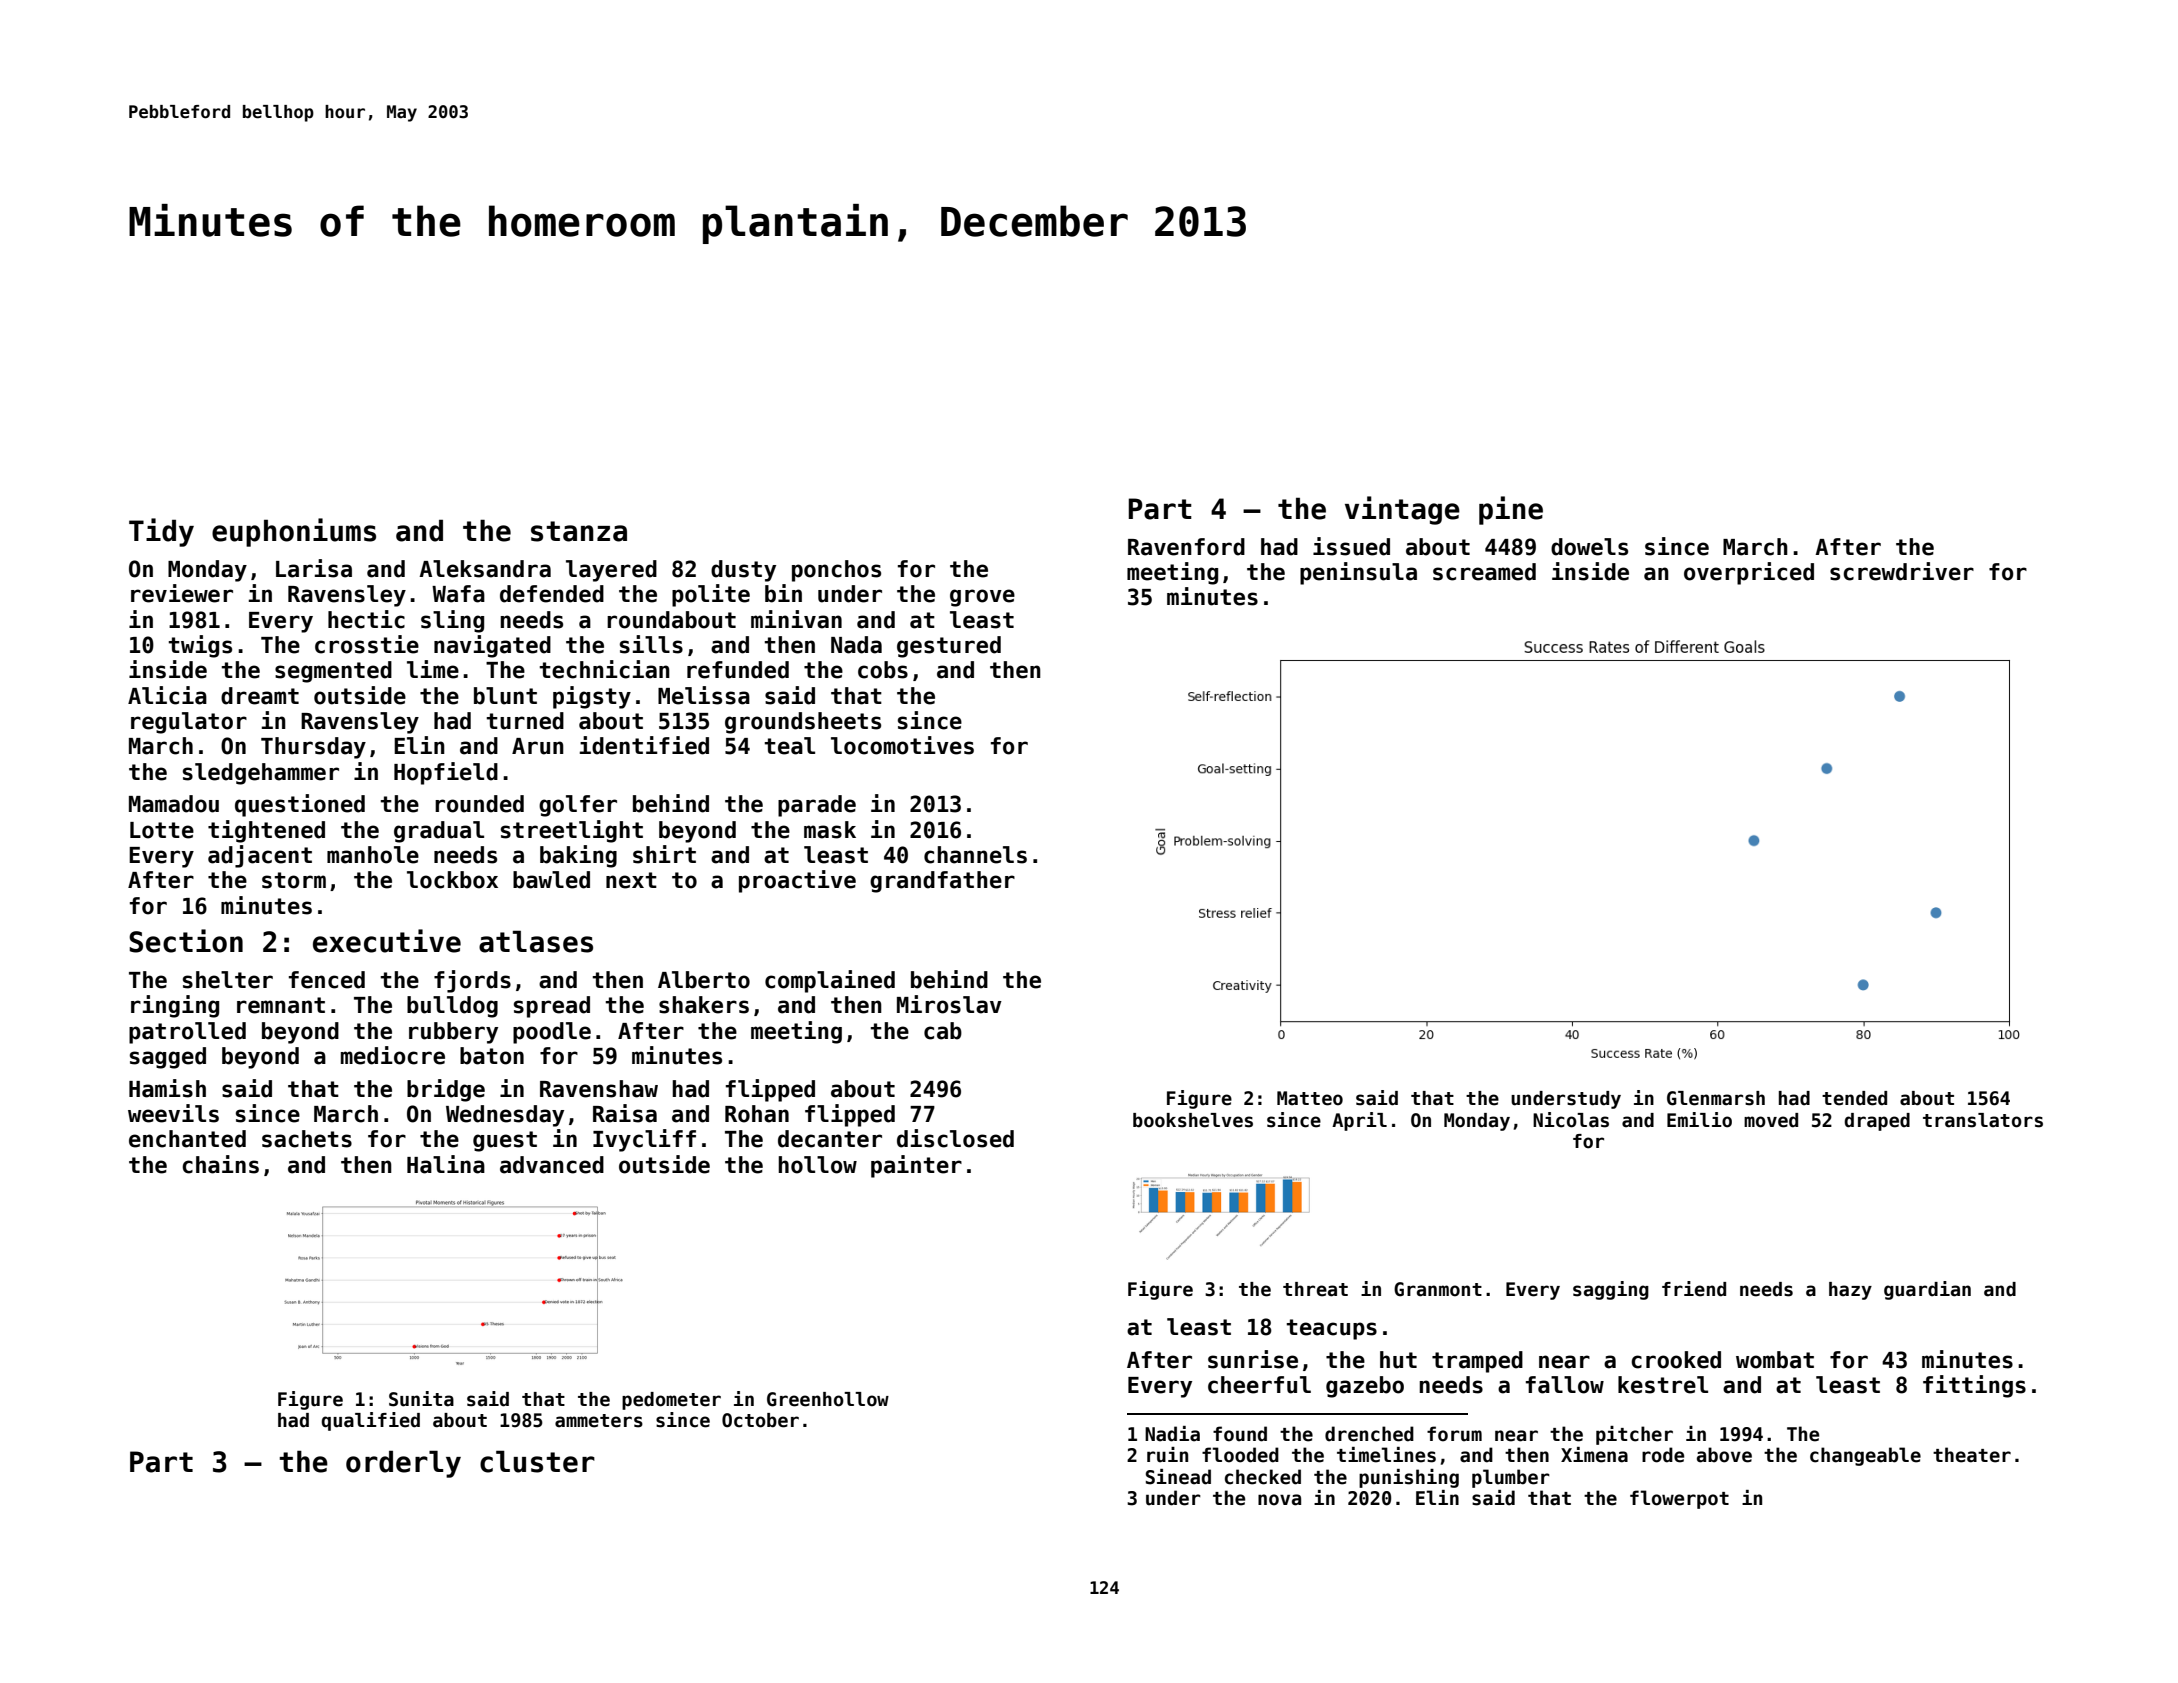 This screenshot has width=2178, height=1683. I want to click on pedometer, so click(671, 1401).
